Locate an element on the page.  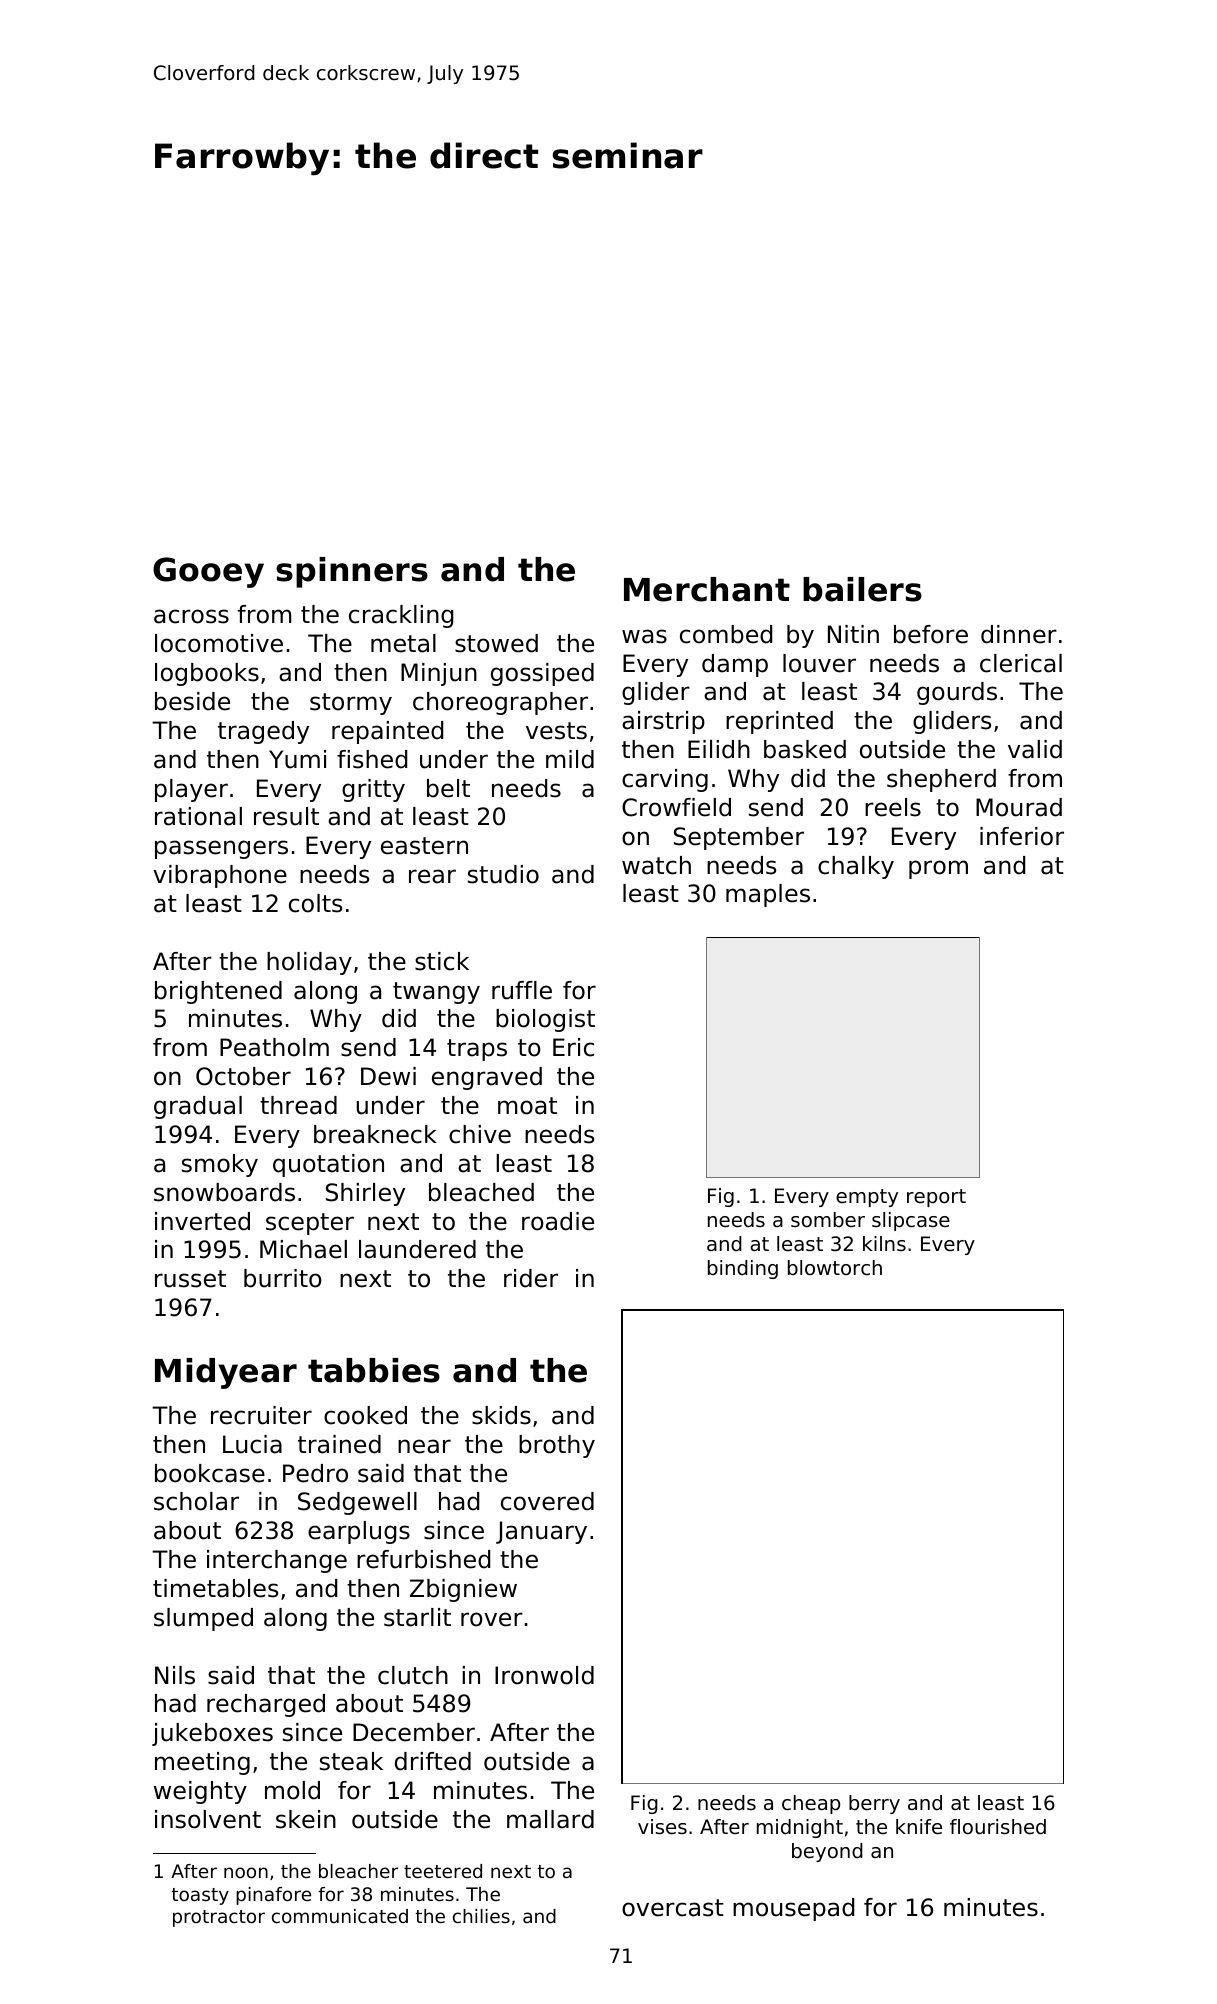
brothy is located at coordinates (557, 1446).
